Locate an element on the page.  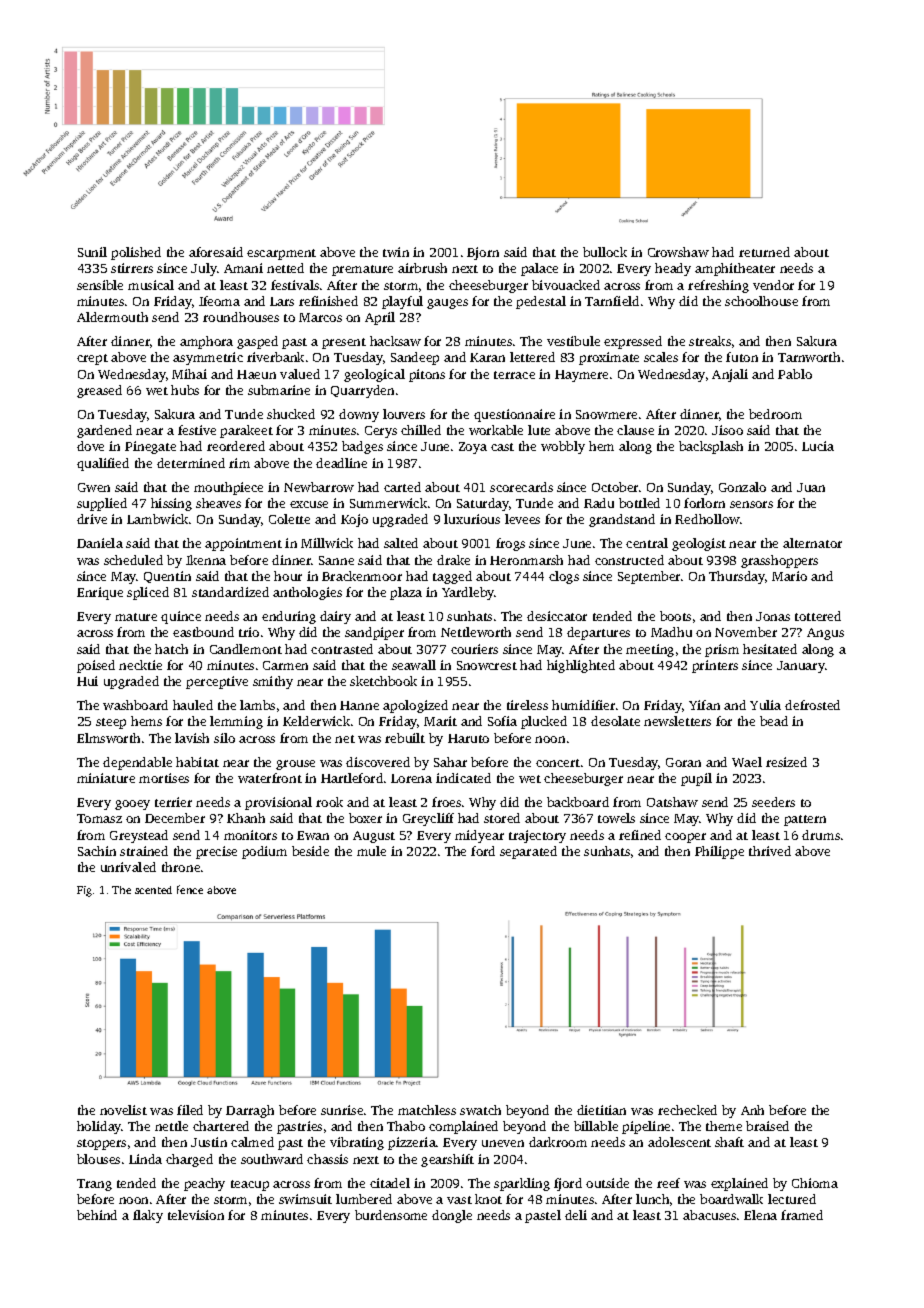
hatch is located at coordinates (171, 649).
